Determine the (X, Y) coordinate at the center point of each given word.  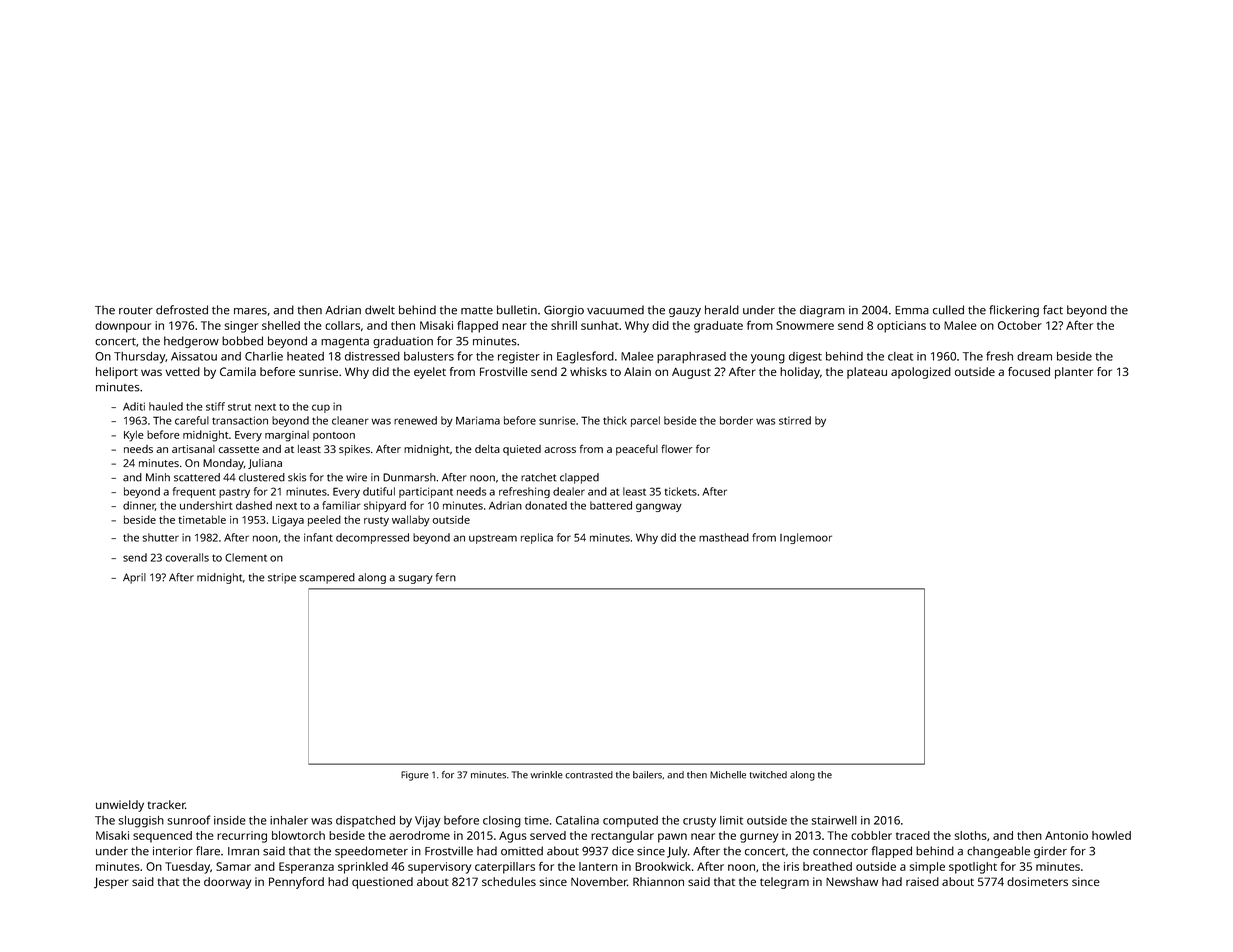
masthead (724, 537)
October (1020, 325)
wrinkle (546, 775)
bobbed (242, 341)
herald (722, 310)
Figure (415, 776)
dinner (139, 506)
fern (446, 577)
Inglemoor (806, 538)
